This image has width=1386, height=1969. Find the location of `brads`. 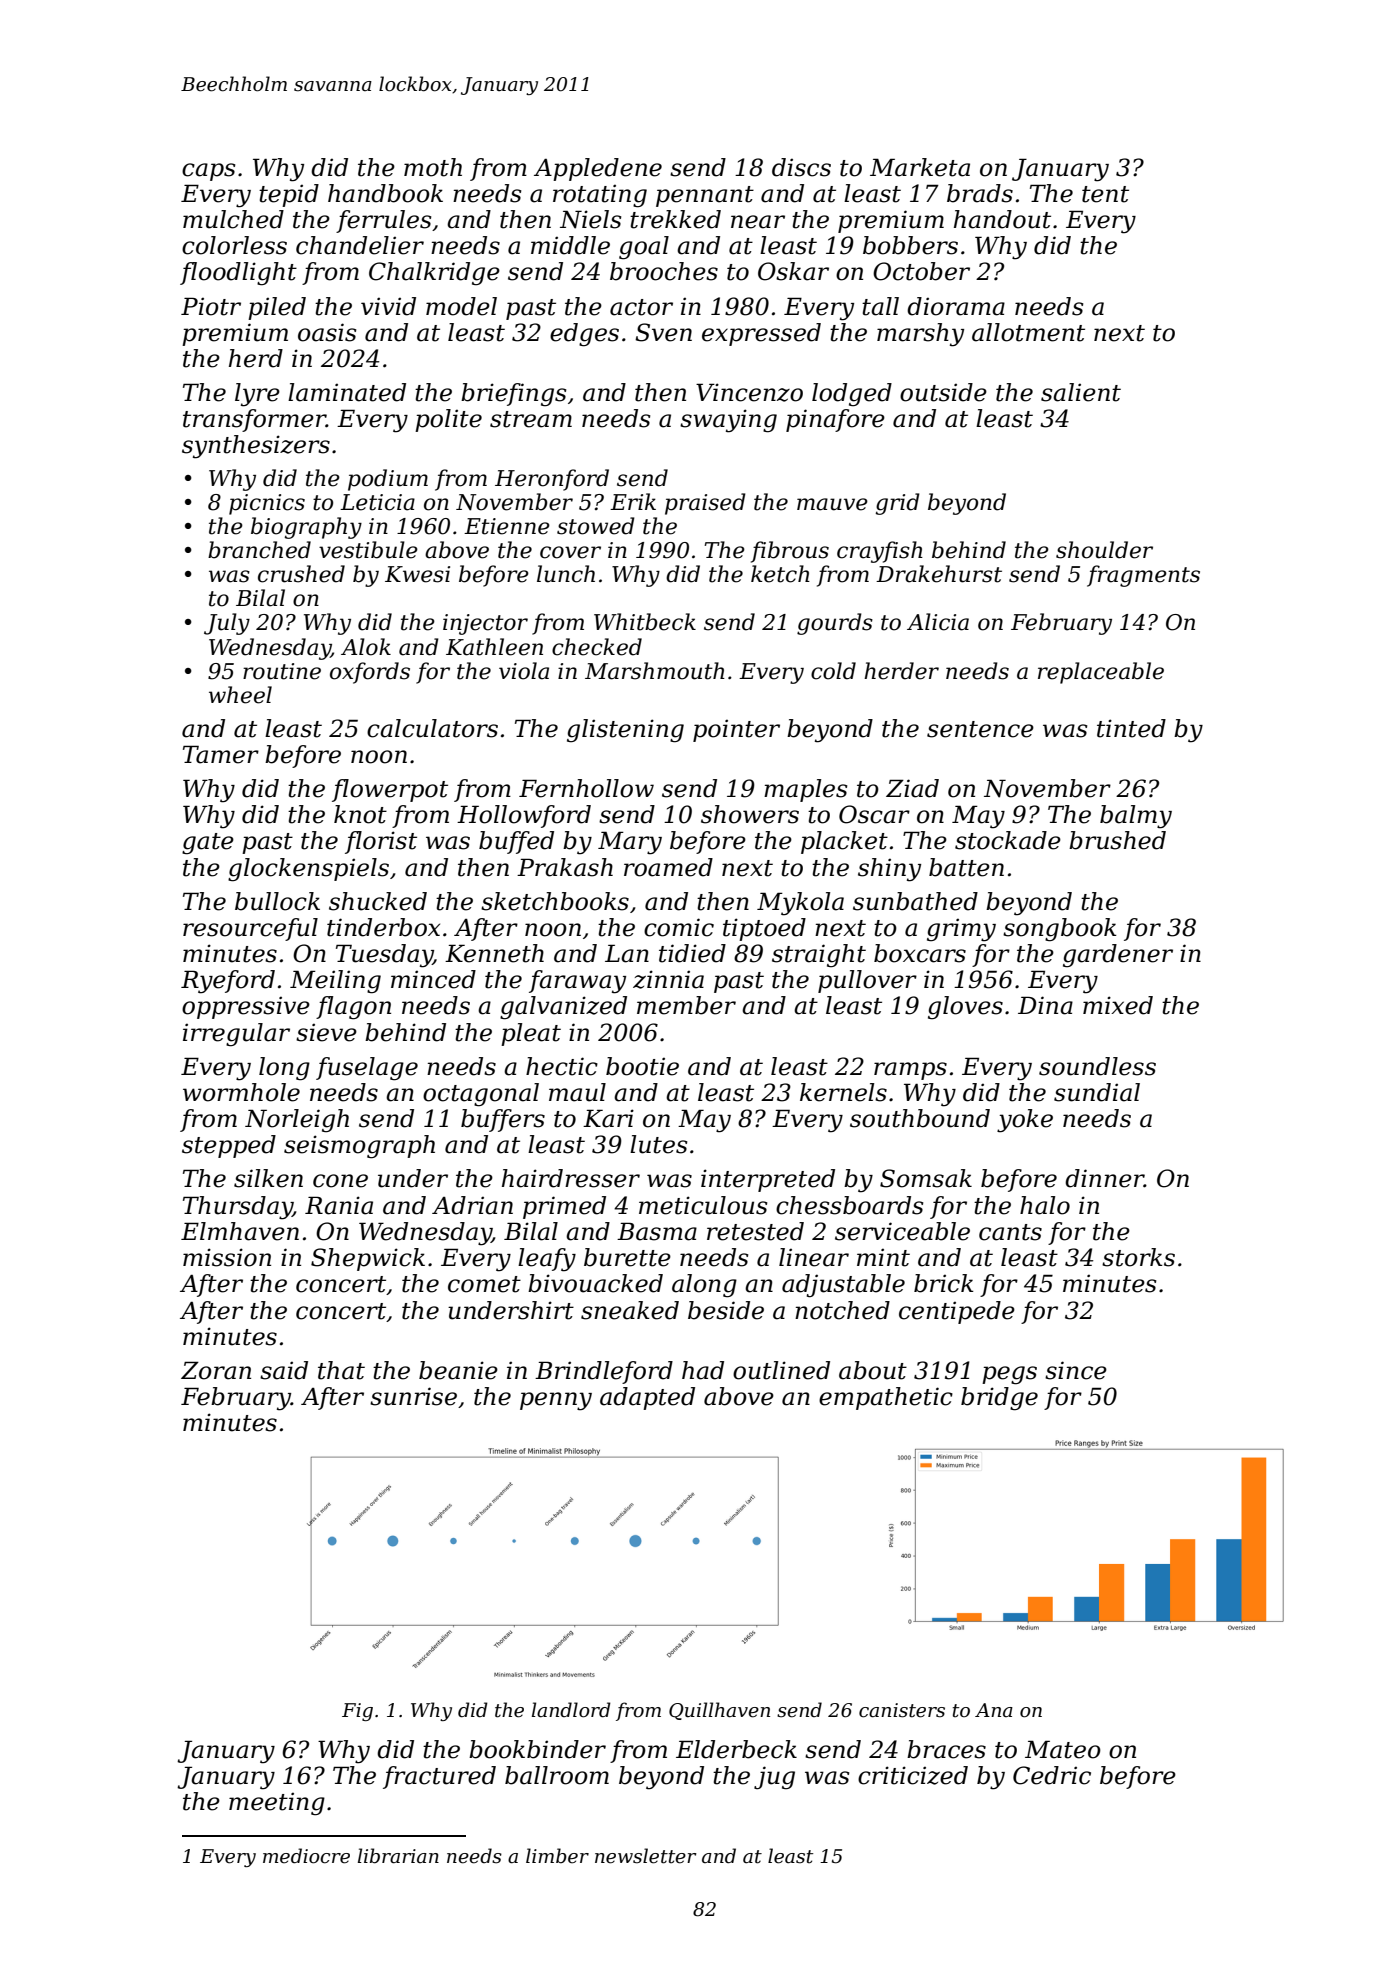

brads is located at coordinates (980, 193).
